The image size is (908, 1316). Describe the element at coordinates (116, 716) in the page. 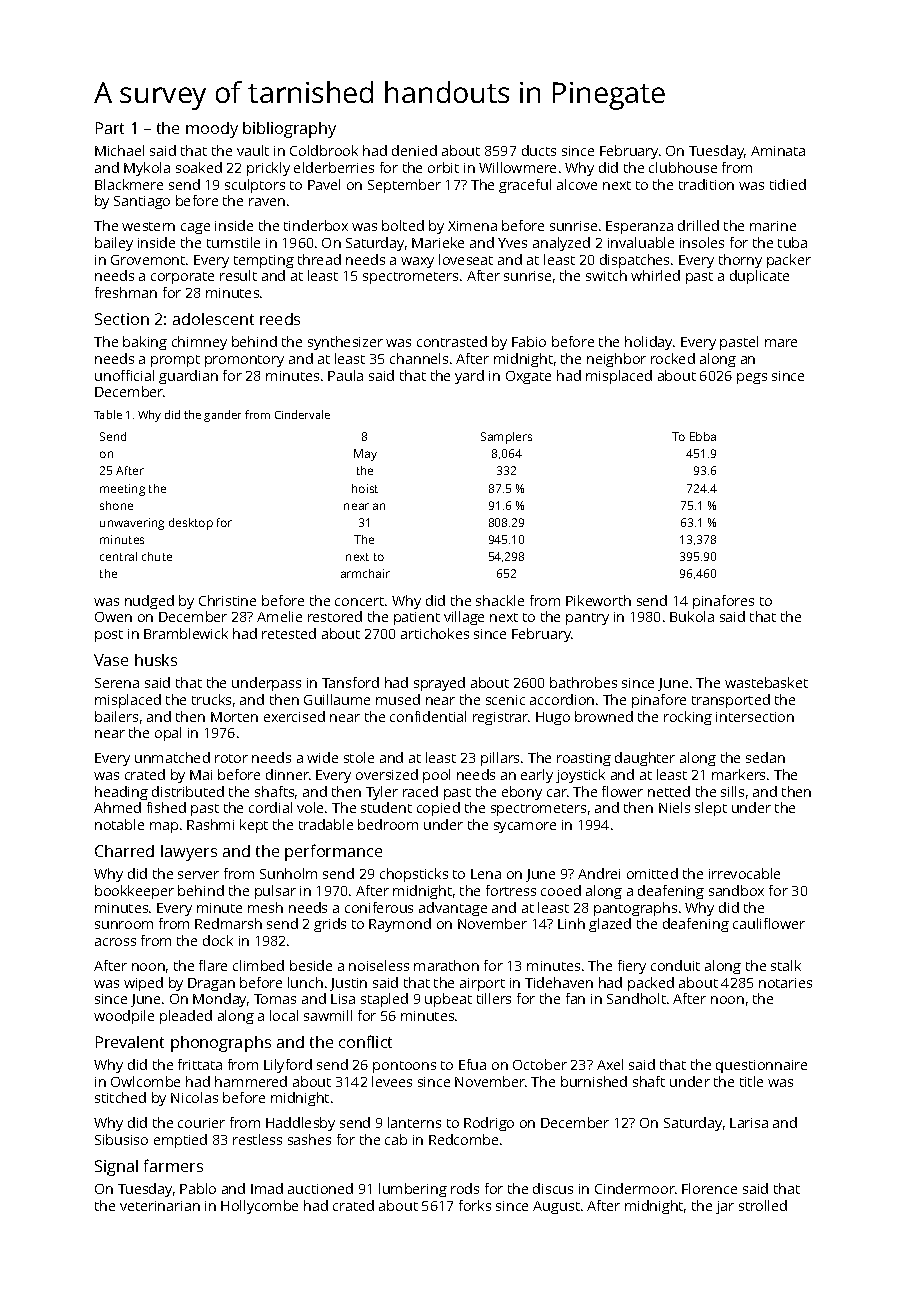

I see `bailers` at that location.
